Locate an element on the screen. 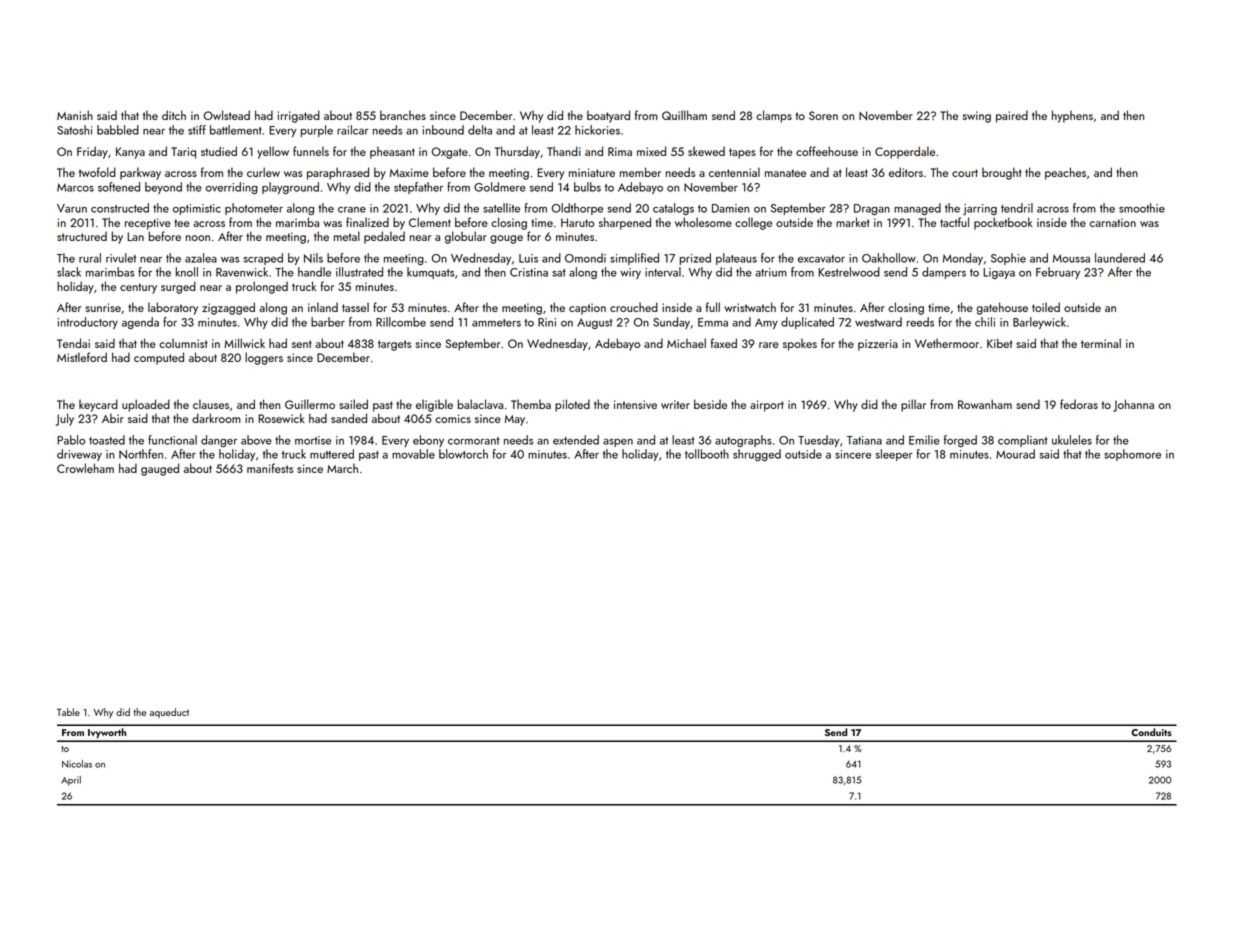 The height and width of the screenshot is (952, 1233). sophomore is located at coordinates (1132, 455).
